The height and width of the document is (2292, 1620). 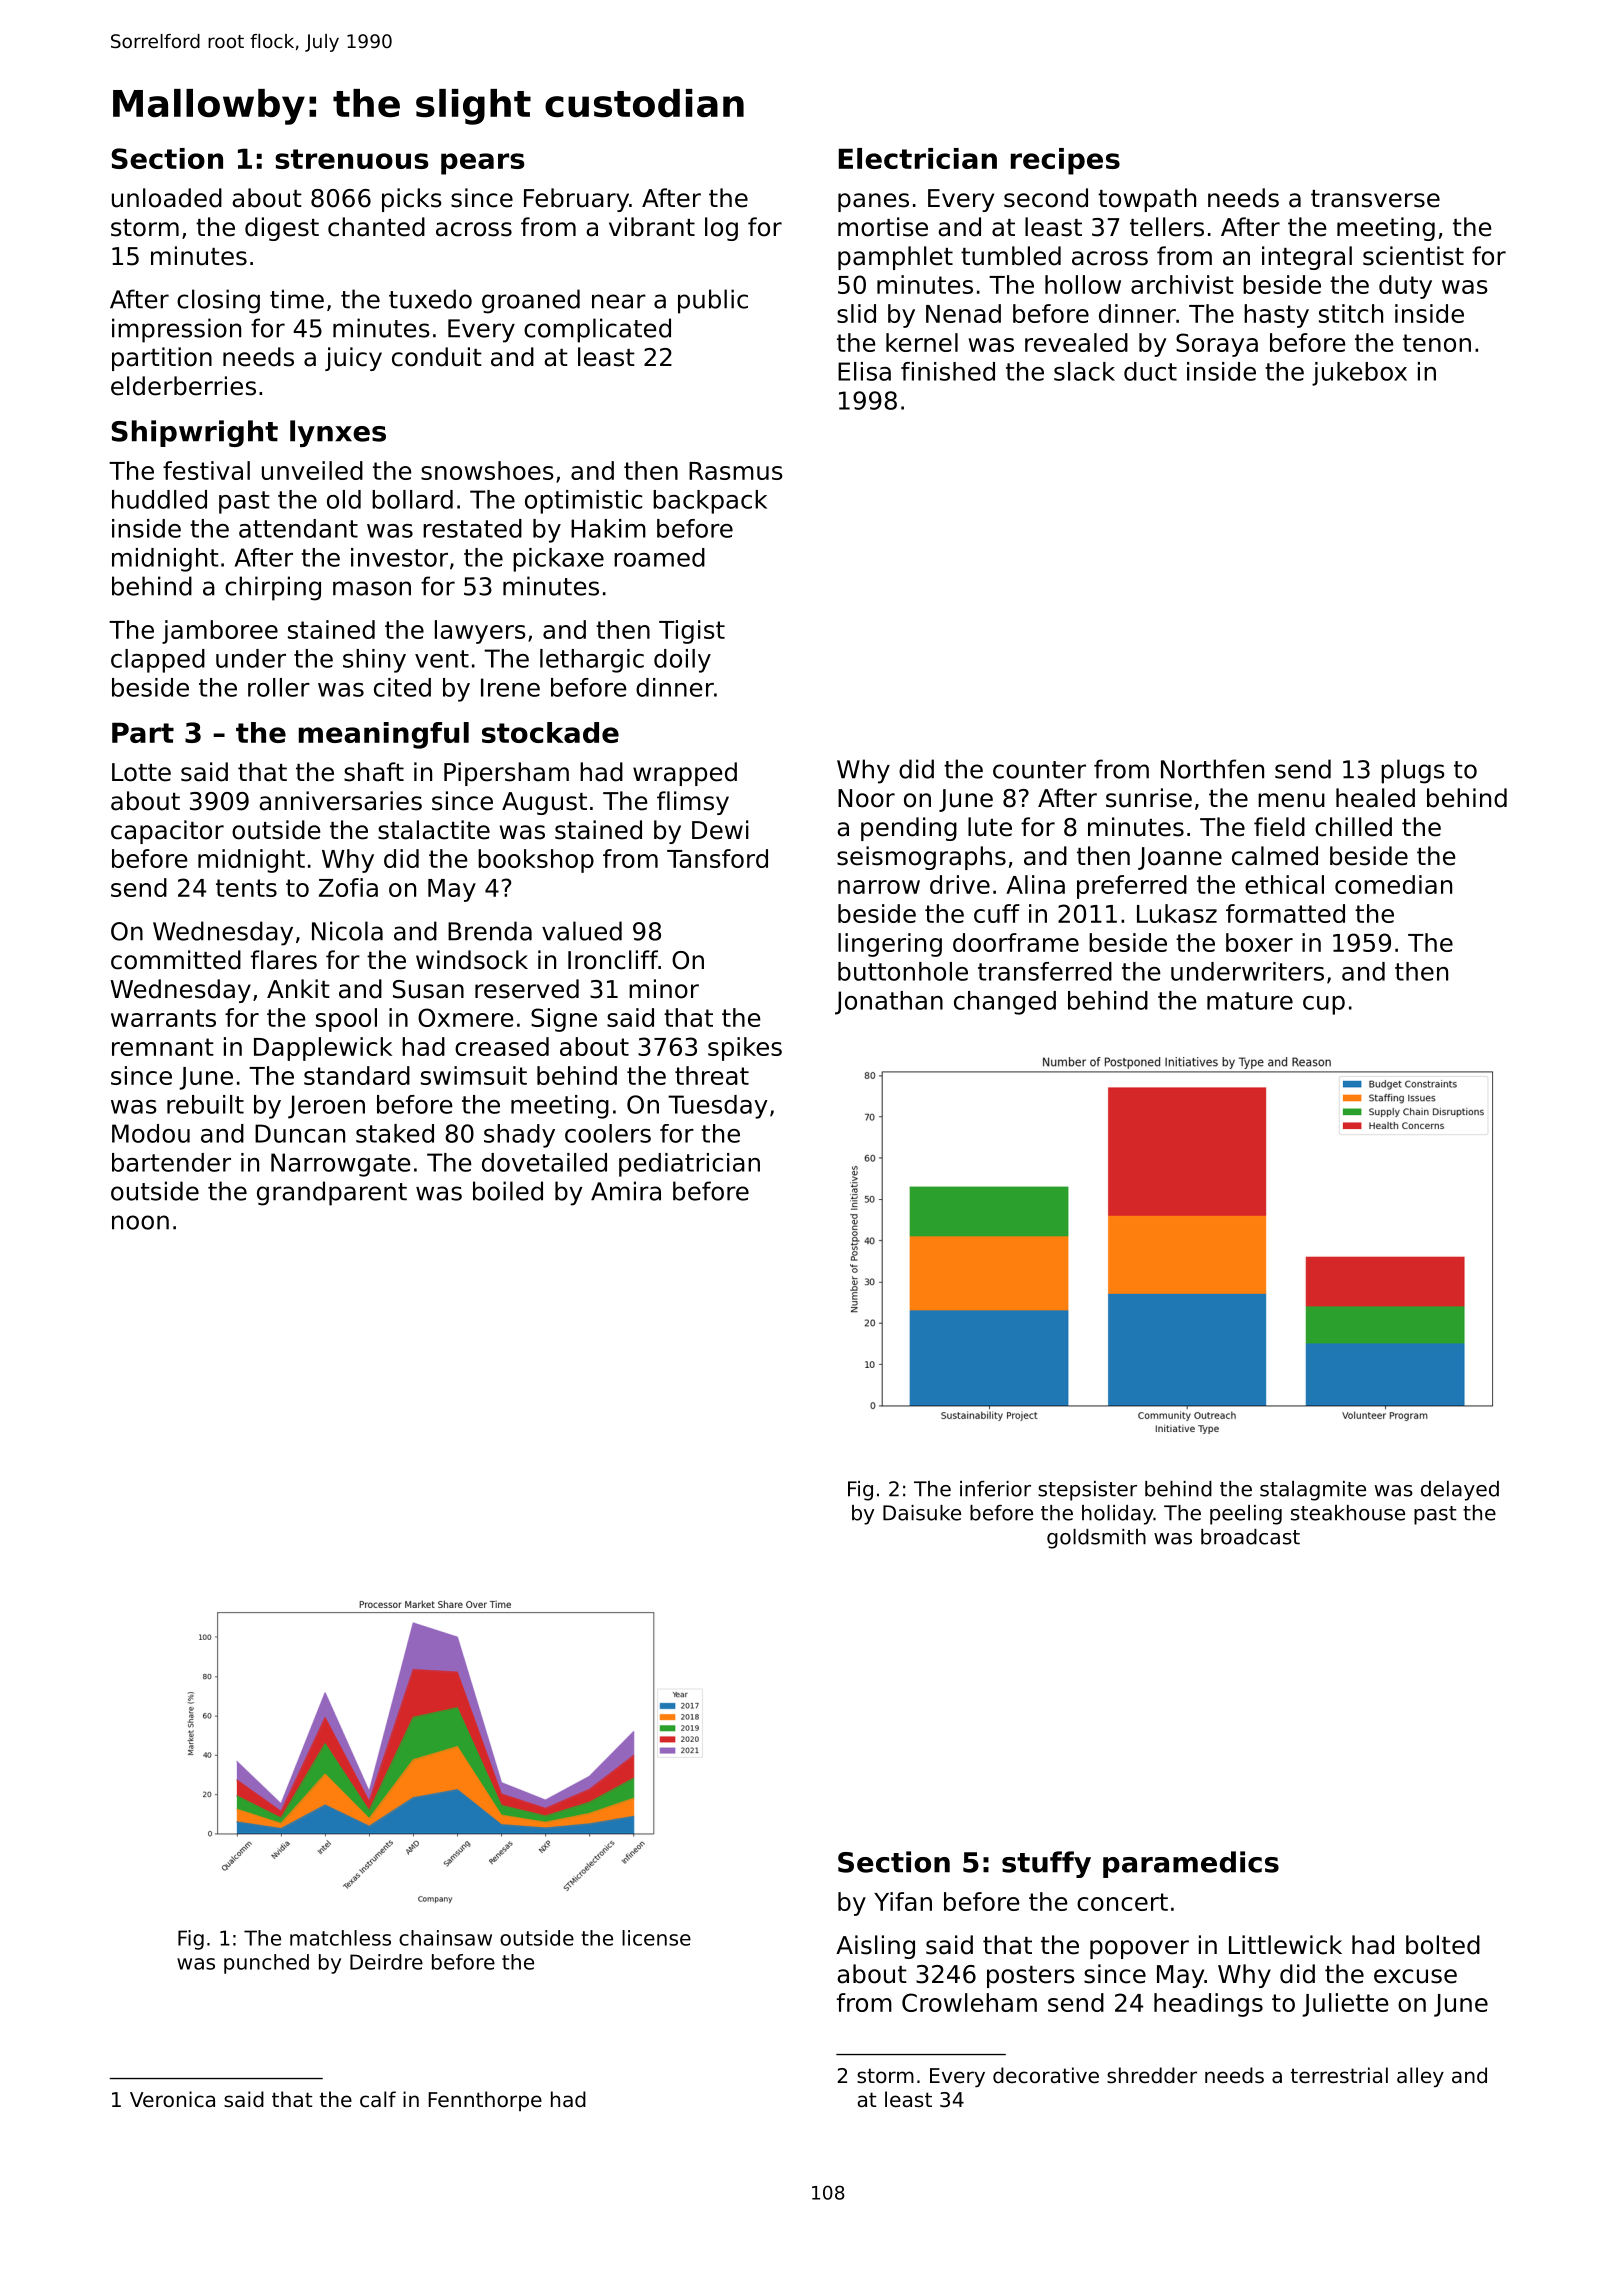 What do you see at coordinates (176, 330) in the document?
I see `impression` at bounding box center [176, 330].
